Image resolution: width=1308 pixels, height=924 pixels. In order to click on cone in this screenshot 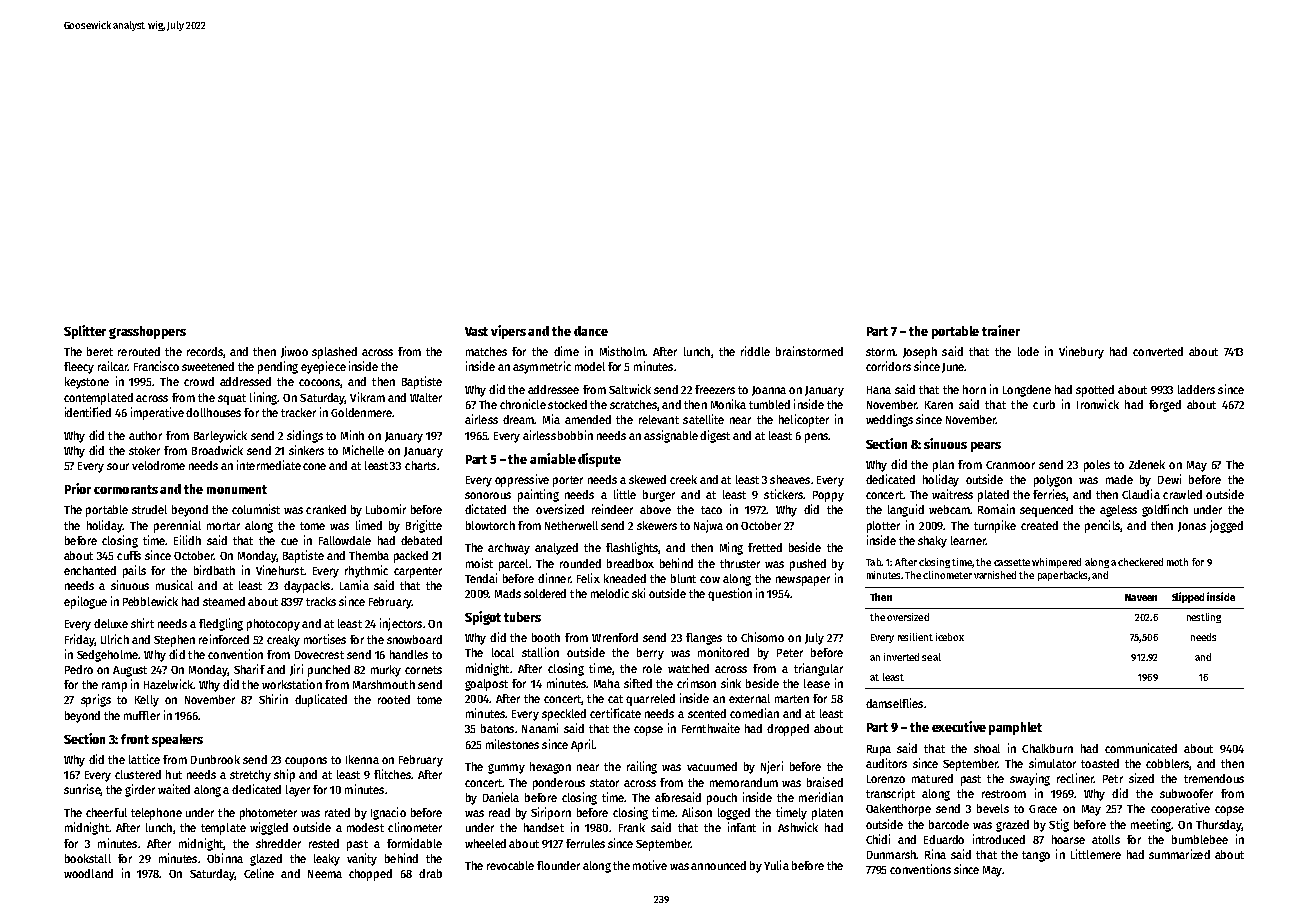, I will do `click(314, 466)`.
